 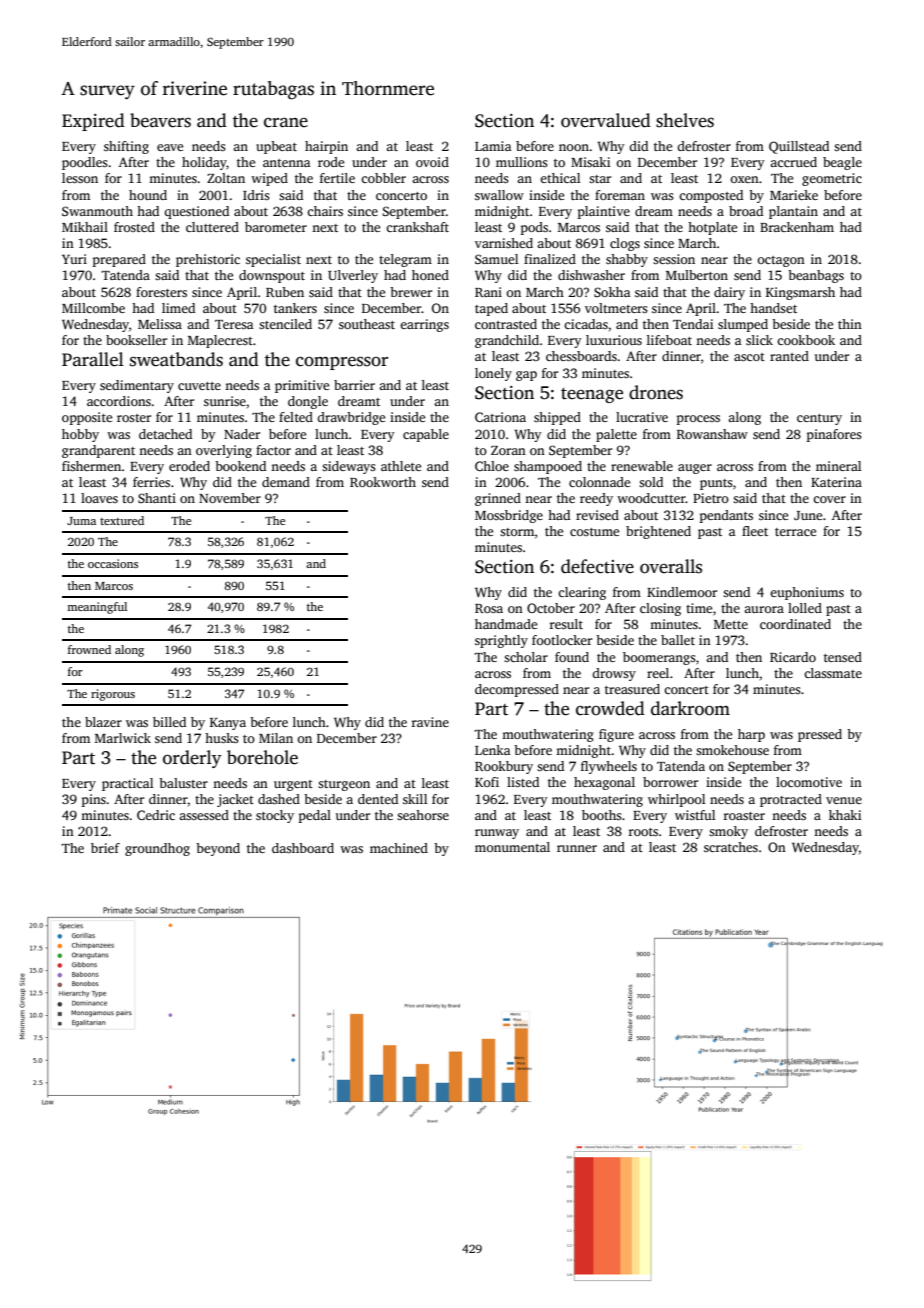 I want to click on frowned, so click(x=89, y=649).
